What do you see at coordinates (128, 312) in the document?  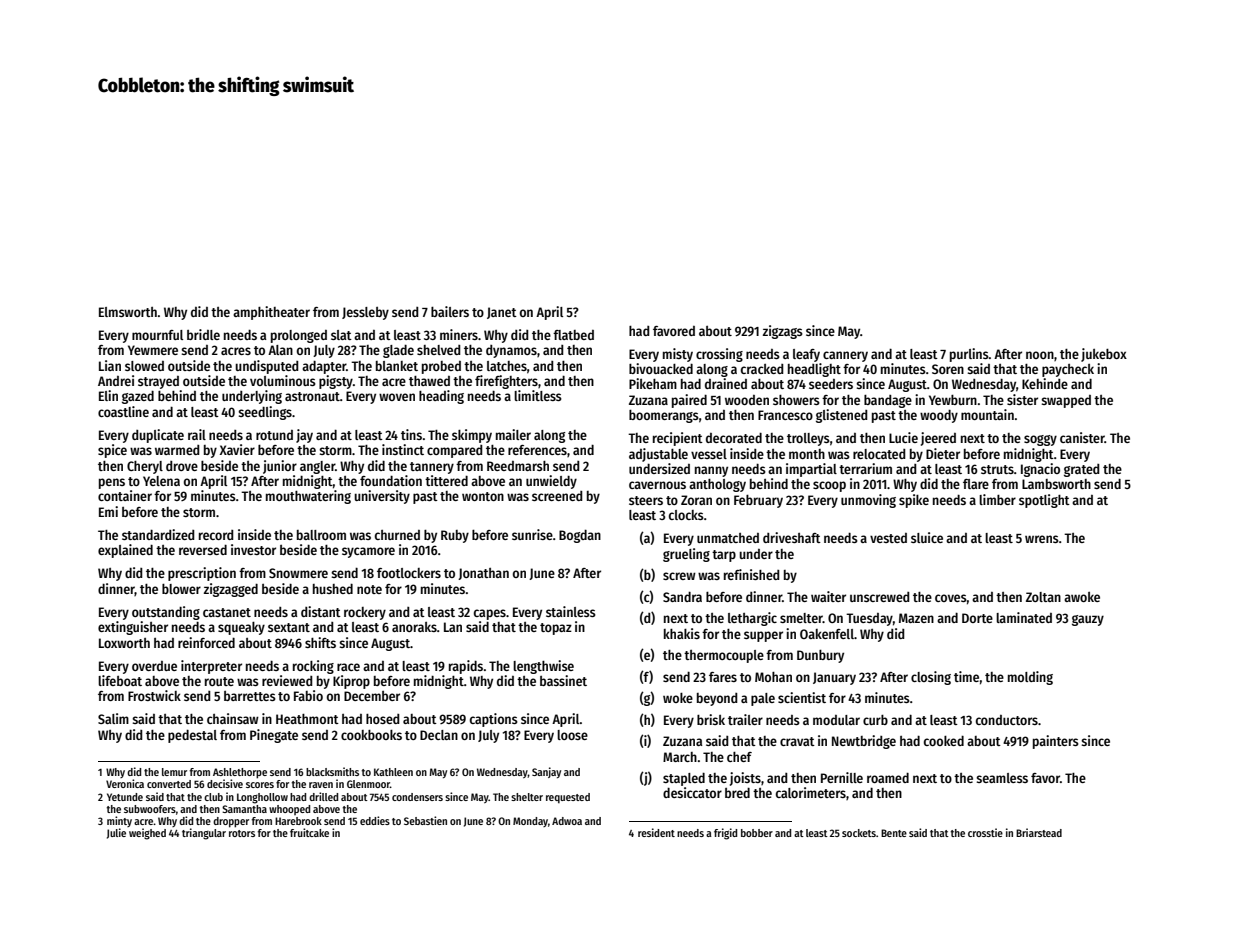 I see `Elmsworth` at bounding box center [128, 312].
